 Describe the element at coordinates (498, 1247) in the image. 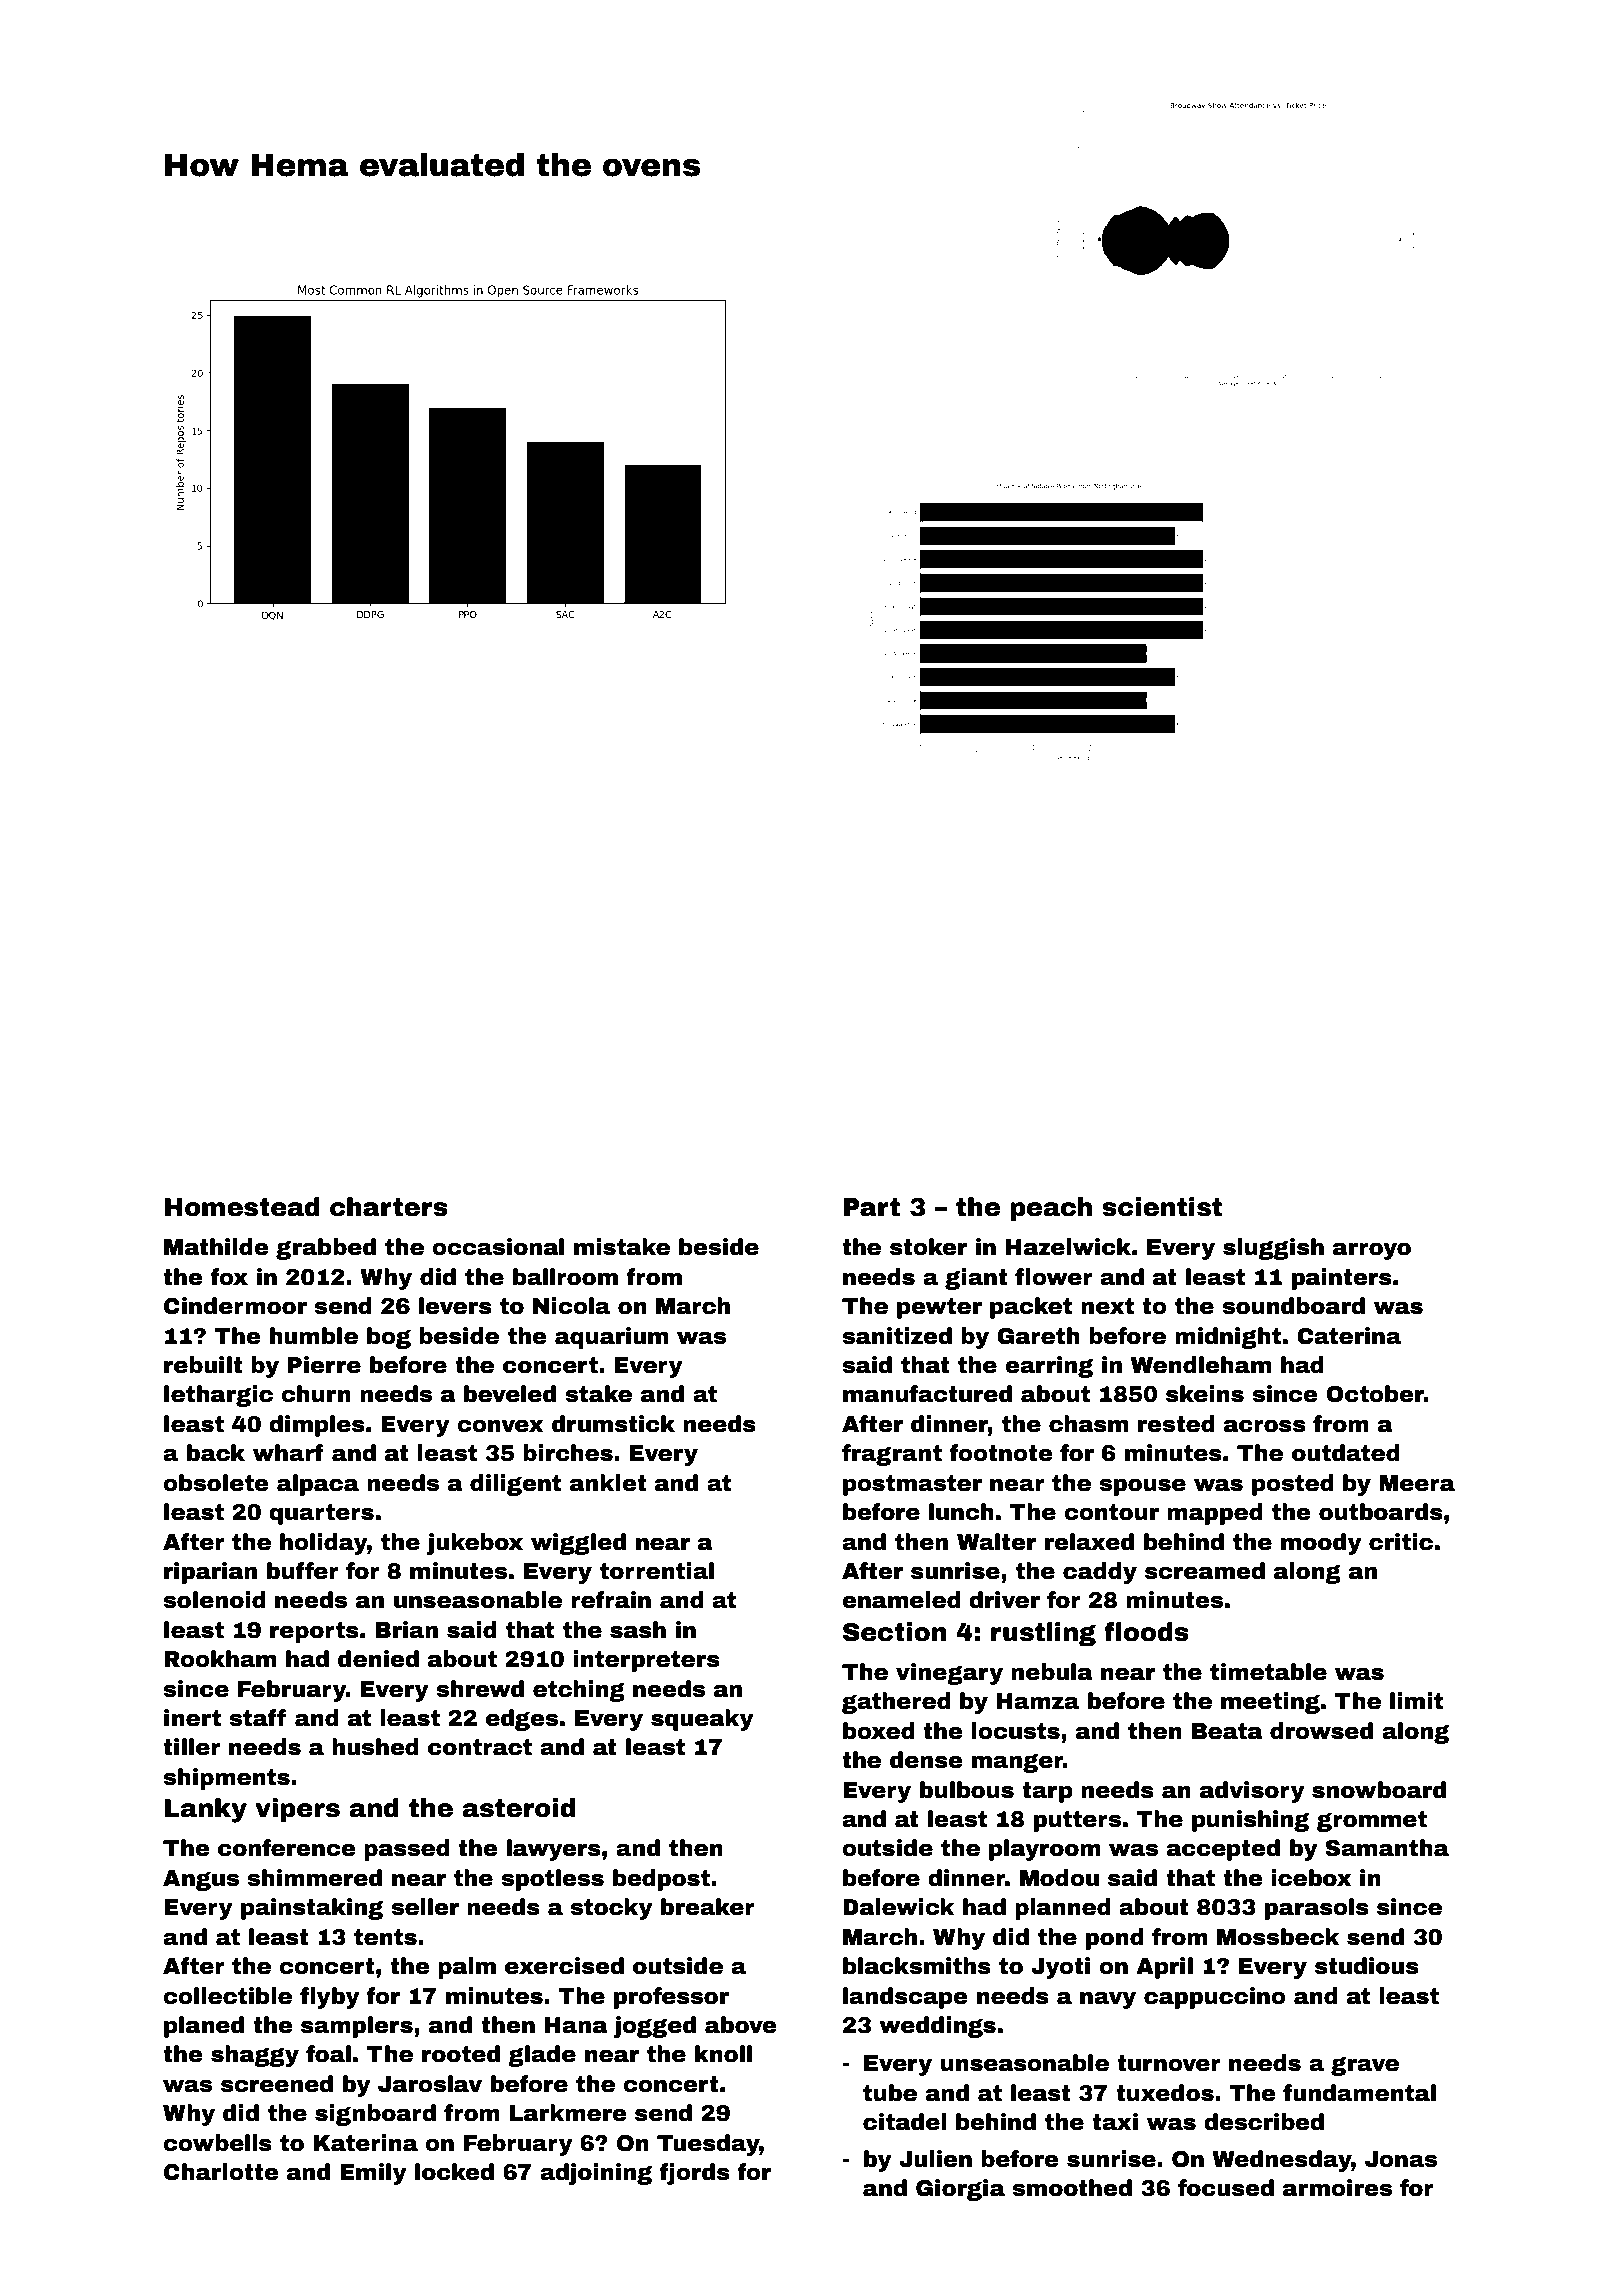

I see `occasional` at that location.
